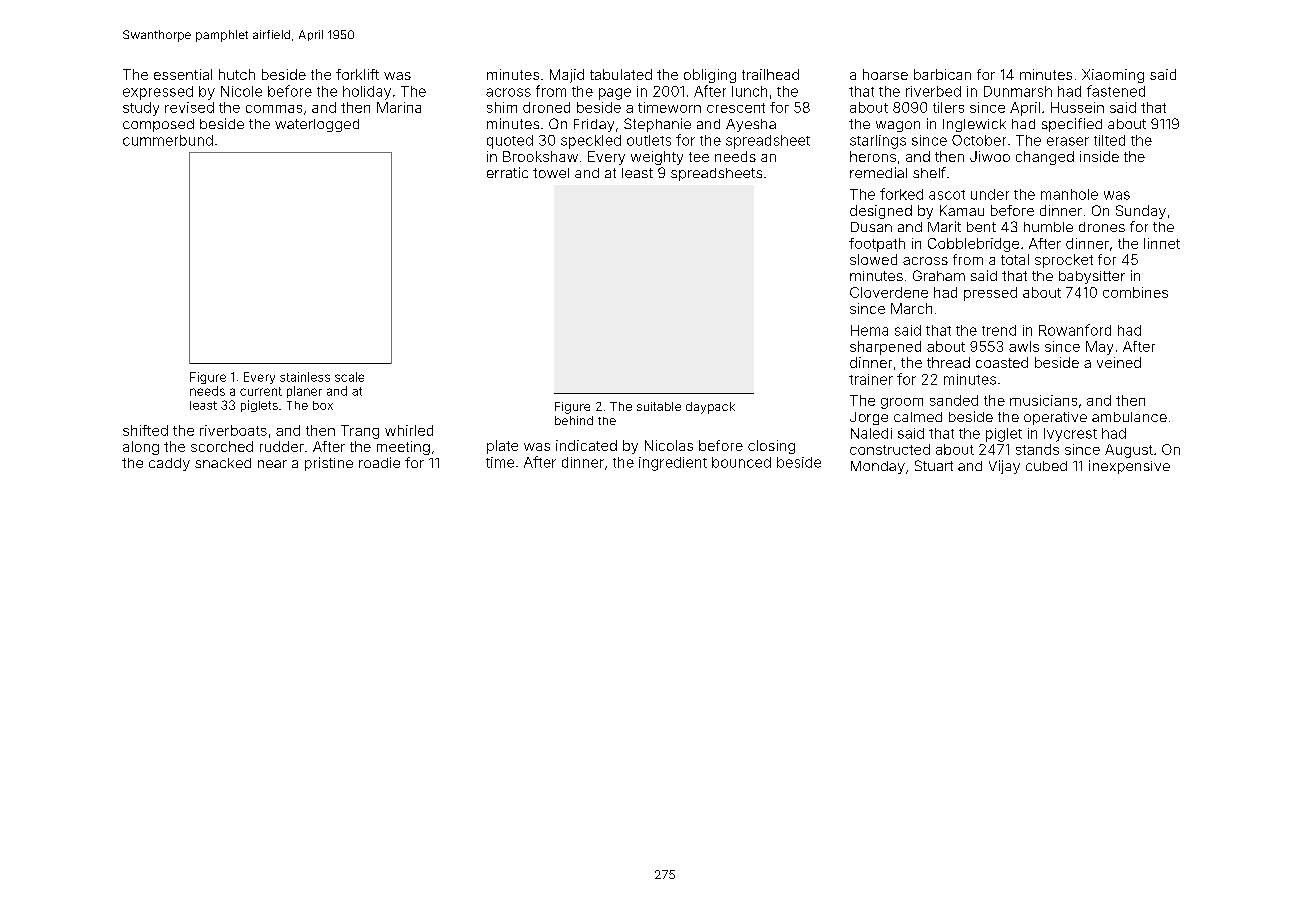 This screenshot has height=924, width=1308. I want to click on linnet, so click(1162, 243).
